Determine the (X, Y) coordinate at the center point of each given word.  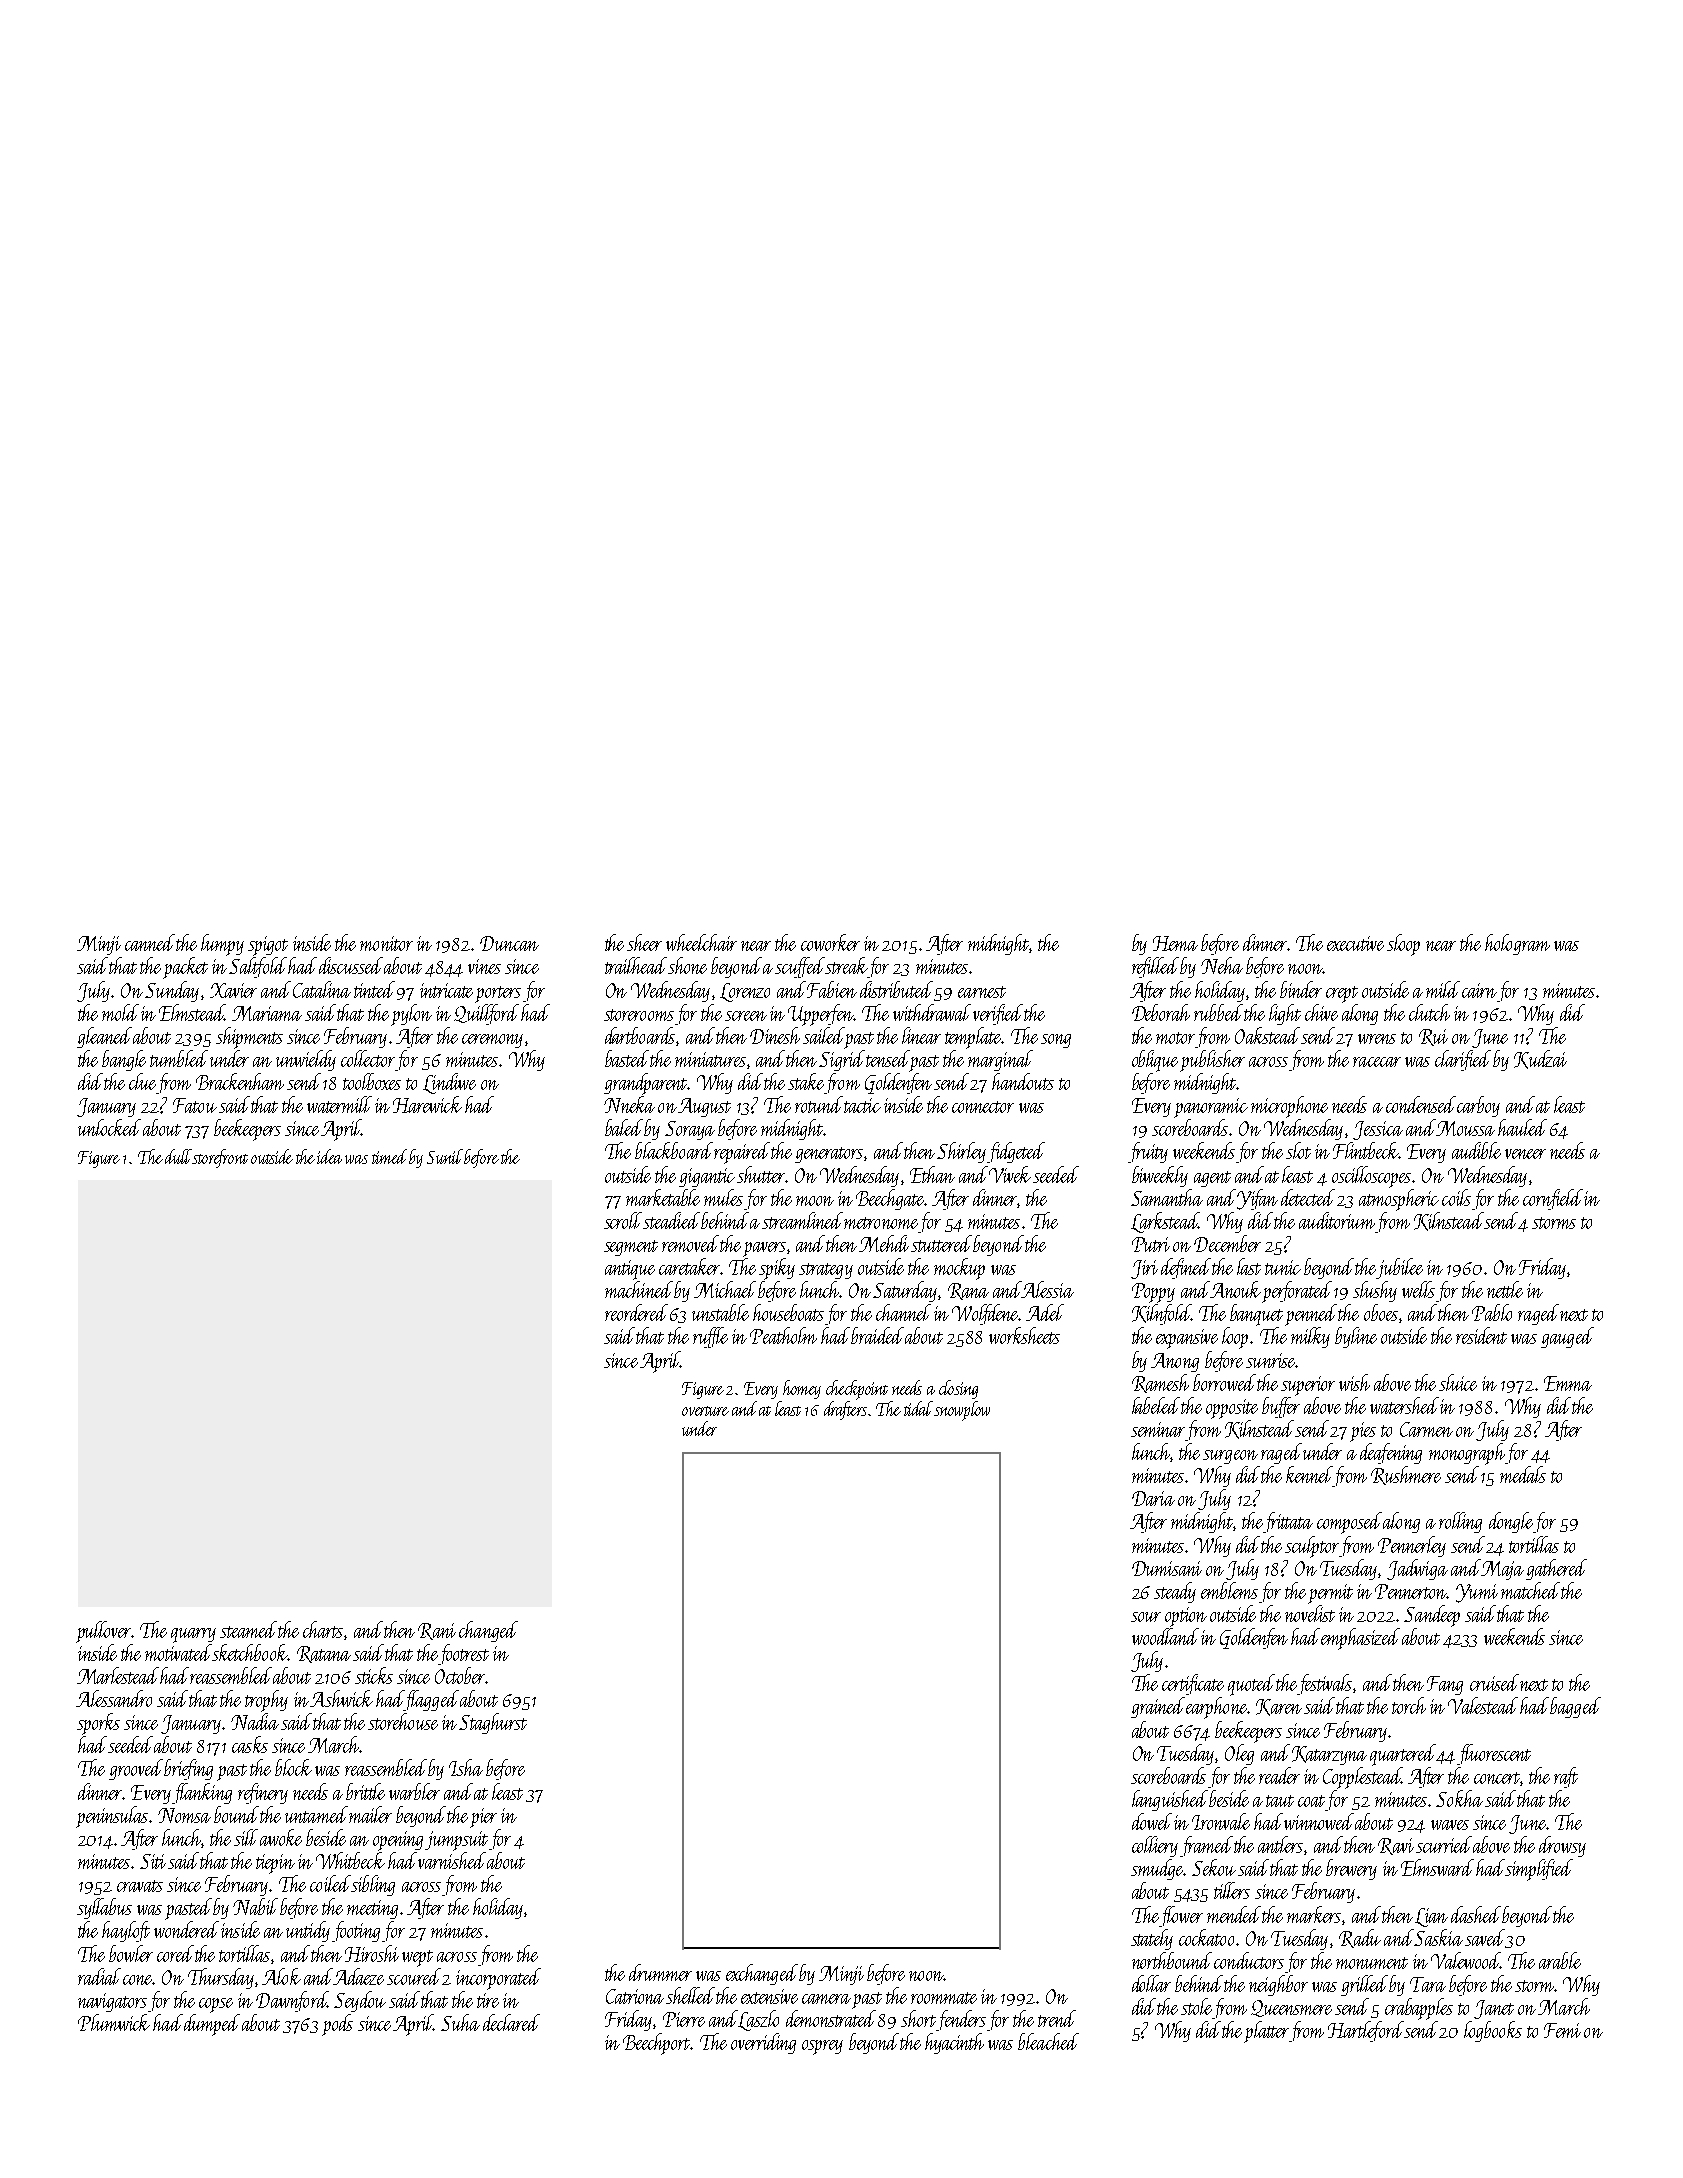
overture (705, 1411)
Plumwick (114, 2022)
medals (1523, 1474)
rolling (1460, 1522)
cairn (1479, 990)
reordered (636, 1312)
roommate (944, 1998)
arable (1560, 1960)
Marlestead (118, 1675)
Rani (437, 1631)
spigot (268, 946)
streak (846, 965)
